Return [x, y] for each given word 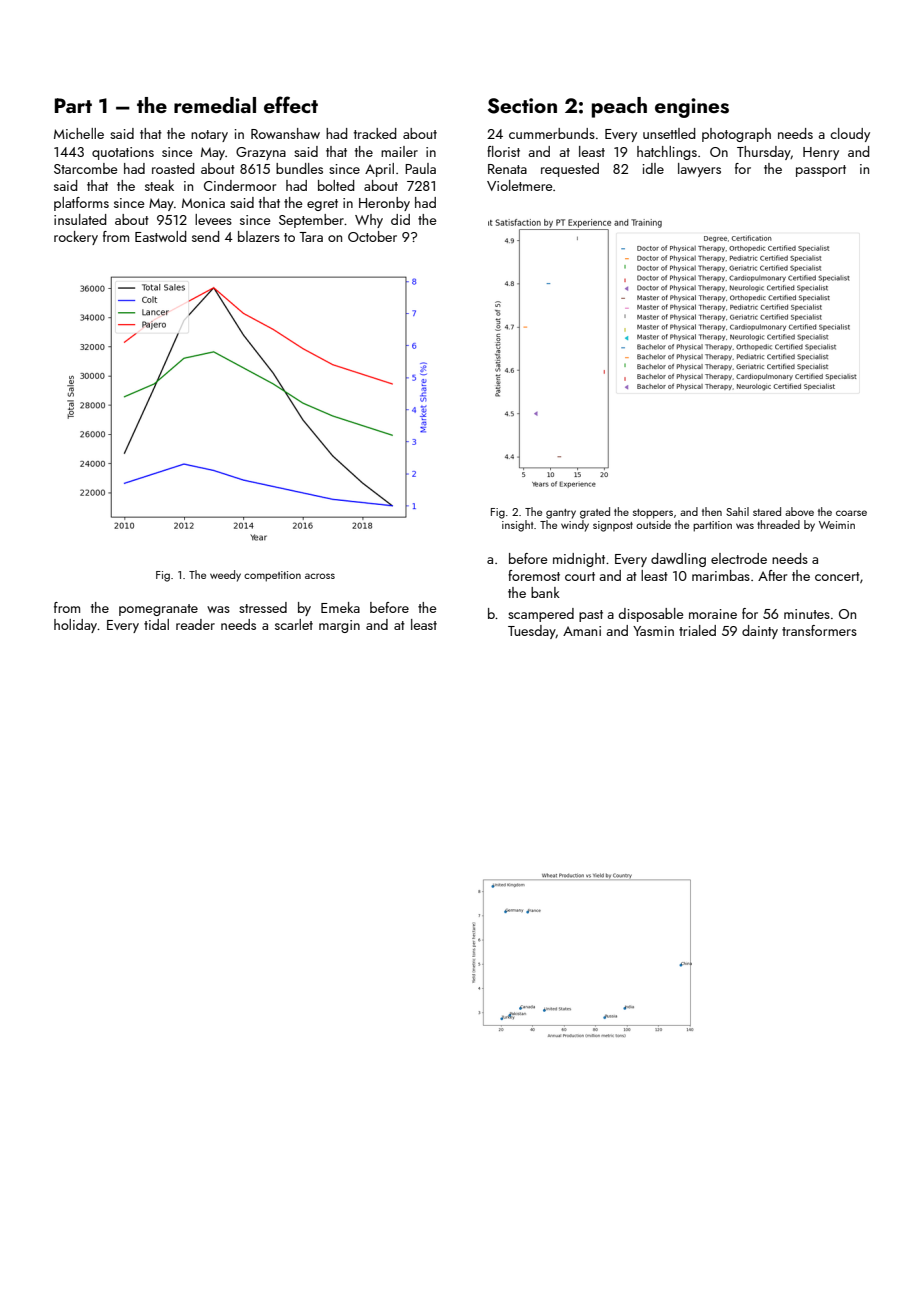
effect [291, 104]
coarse [851, 513]
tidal [156, 624]
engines [692, 108]
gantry [561, 514]
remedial [215, 105]
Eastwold [161, 236]
